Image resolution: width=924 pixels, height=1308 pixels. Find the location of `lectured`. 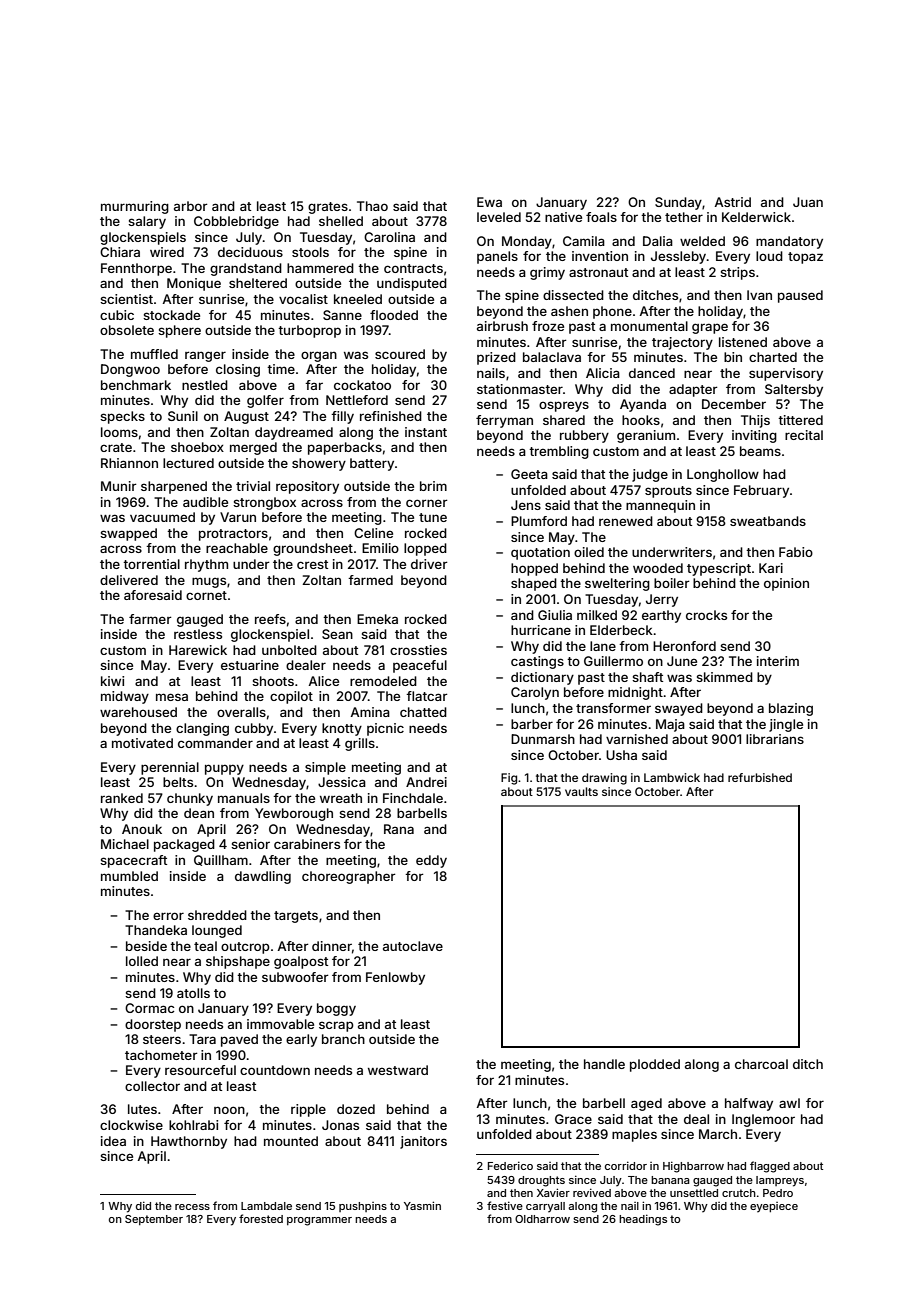

lectured is located at coordinates (188, 463).
